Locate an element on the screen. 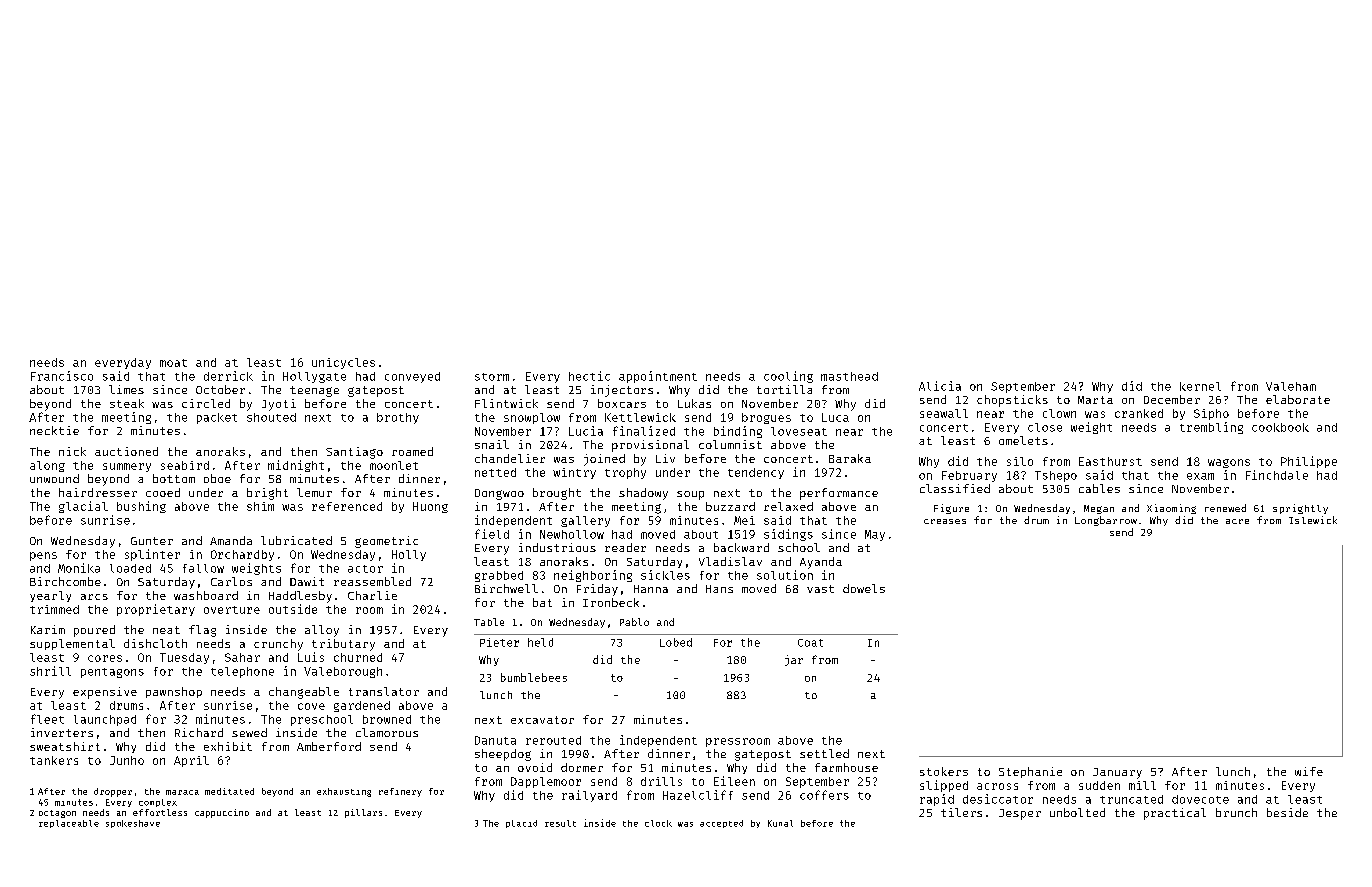 Image resolution: width=1372 pixels, height=887 pixels. unicycles is located at coordinates (343, 363).
